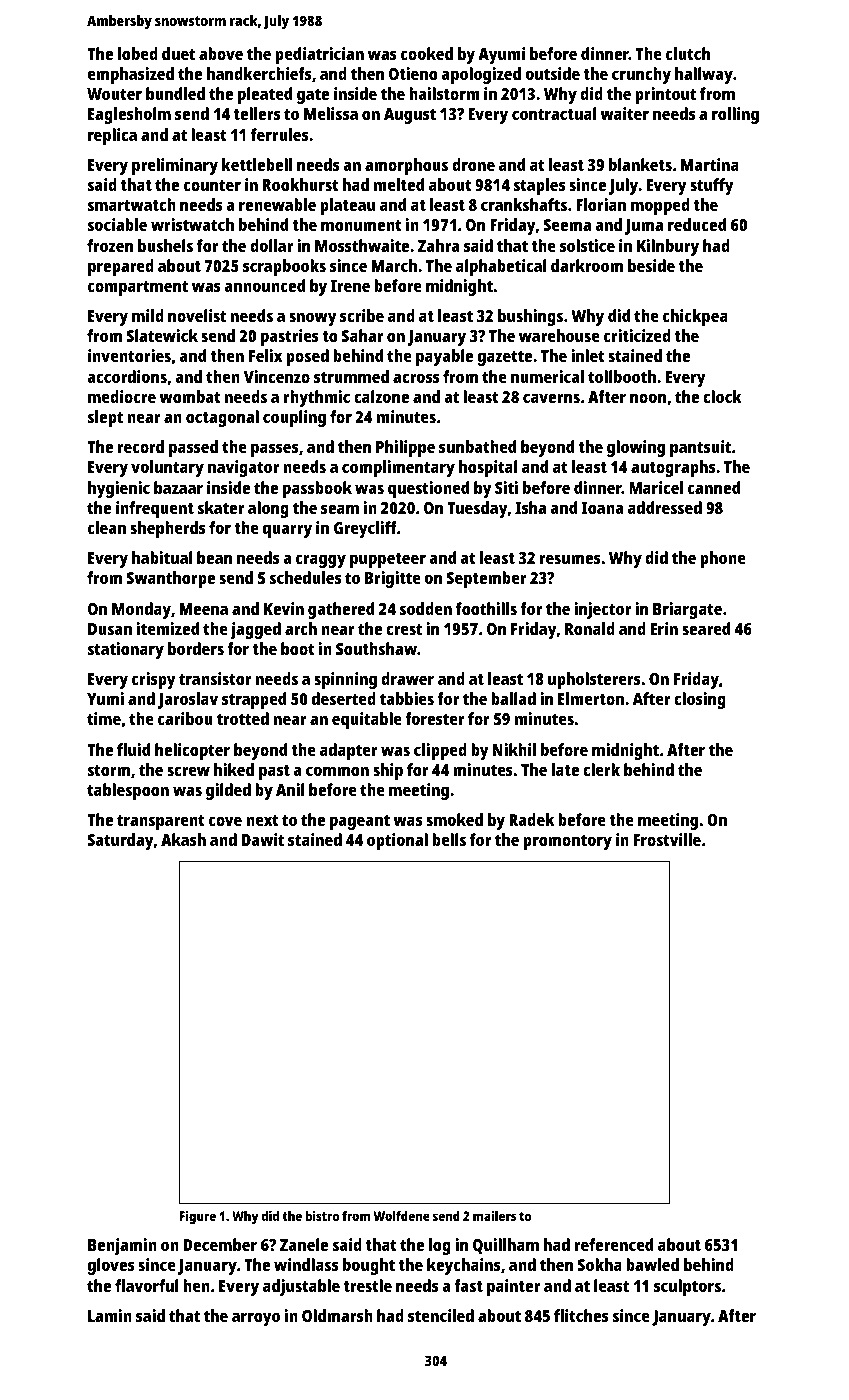  Describe the element at coordinates (426, 608) in the document. I see `sodden` at that location.
